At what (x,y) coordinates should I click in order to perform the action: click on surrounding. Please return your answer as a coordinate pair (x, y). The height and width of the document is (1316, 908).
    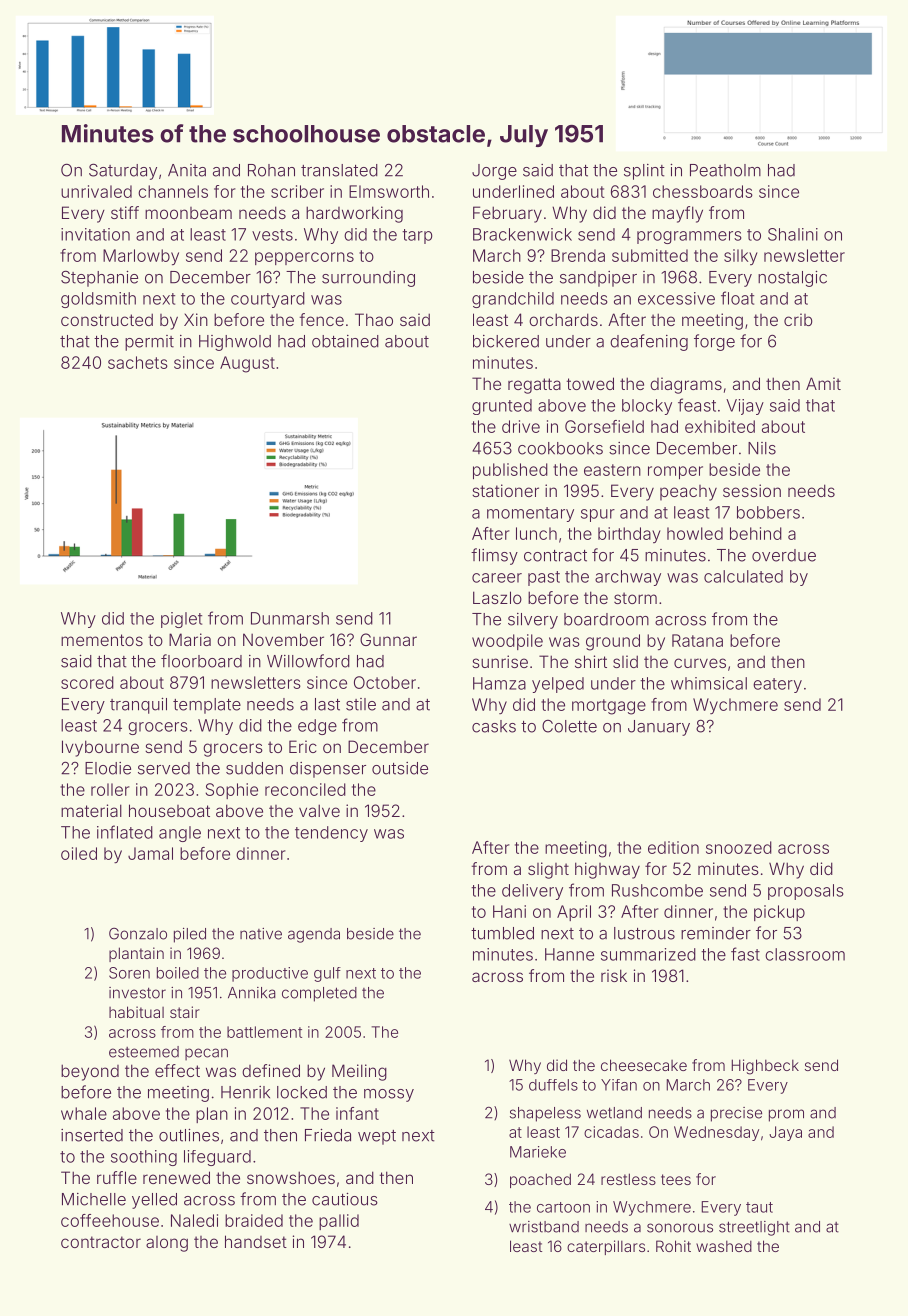
    Looking at the image, I should click on (368, 279).
